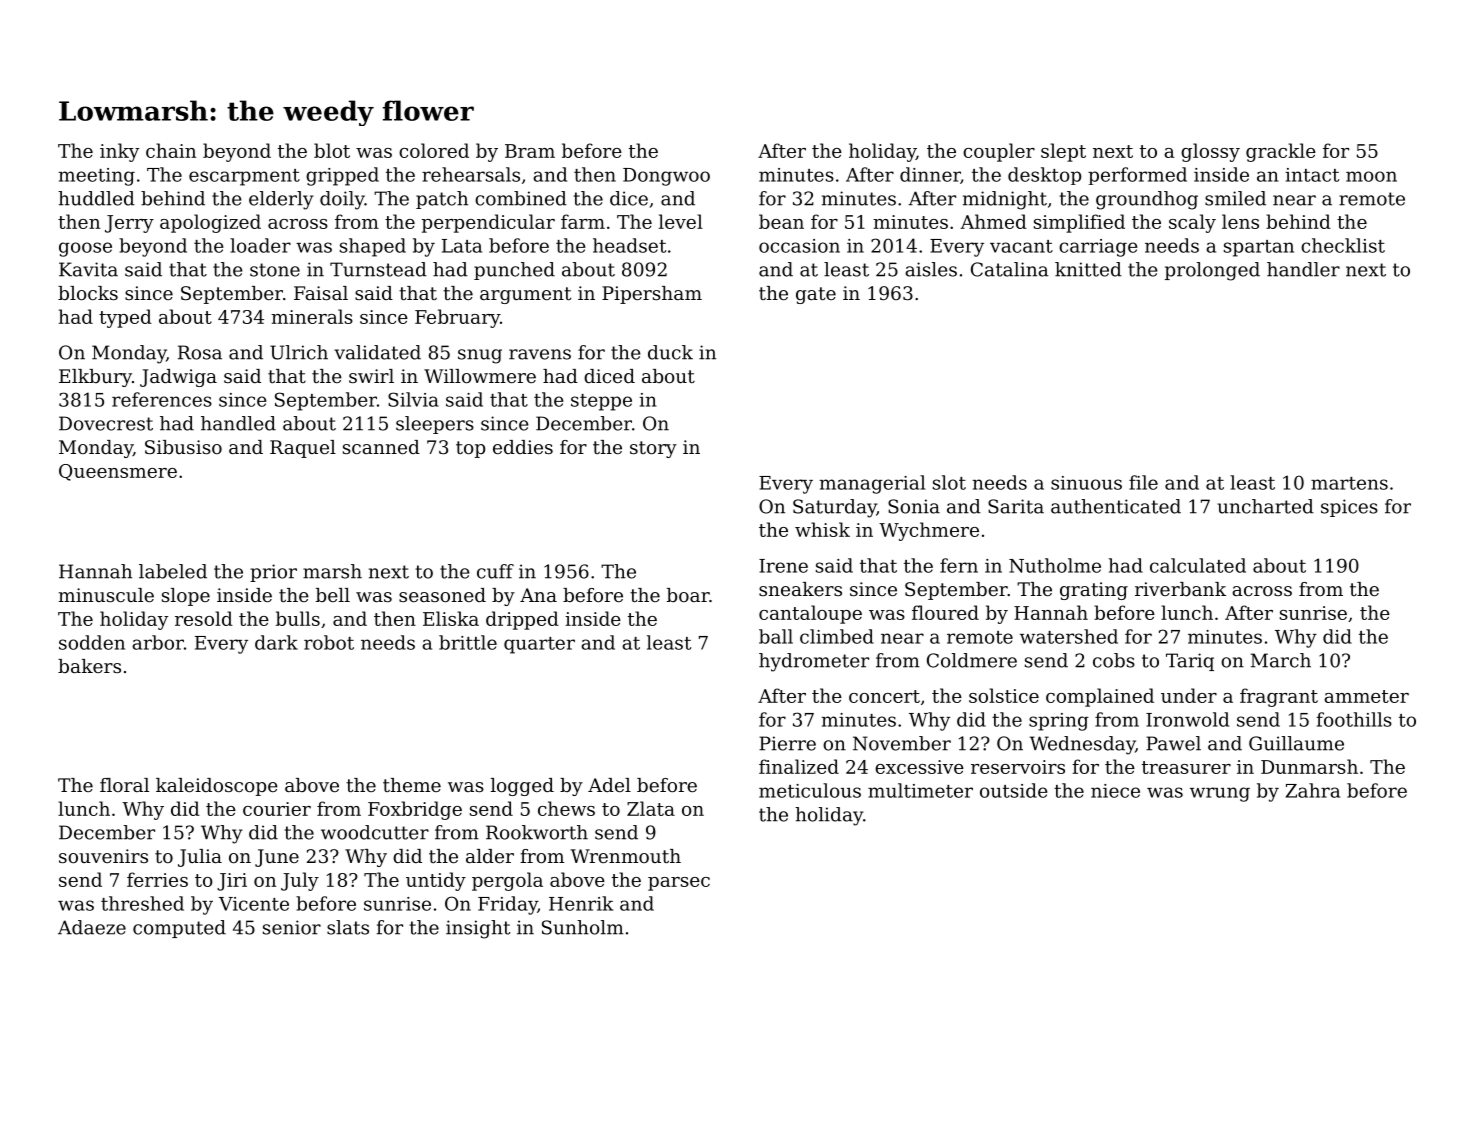 This screenshot has height=1142, width=1478. What do you see at coordinates (1147, 200) in the screenshot?
I see `groundhog` at bounding box center [1147, 200].
